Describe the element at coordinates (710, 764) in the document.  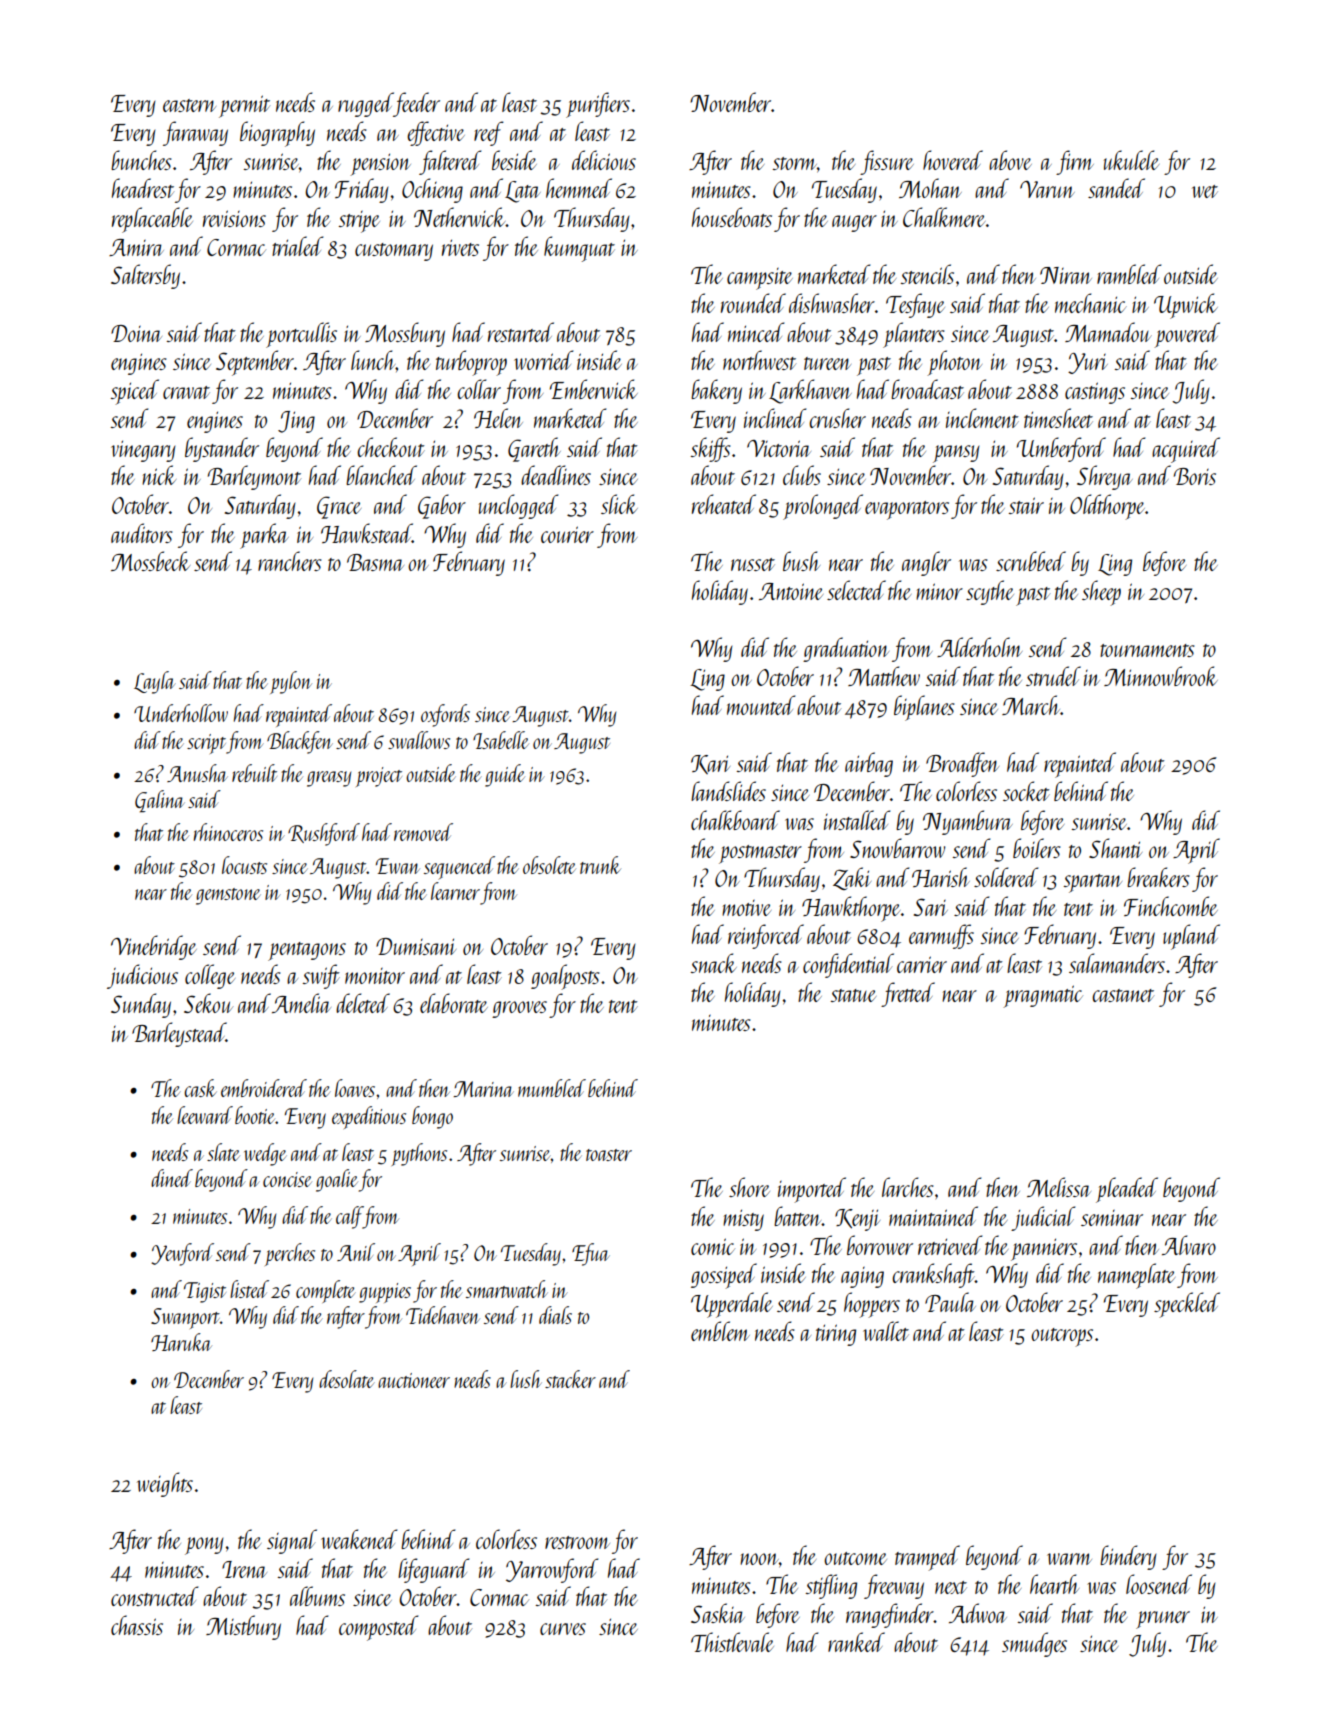
I see `Kari` at that location.
